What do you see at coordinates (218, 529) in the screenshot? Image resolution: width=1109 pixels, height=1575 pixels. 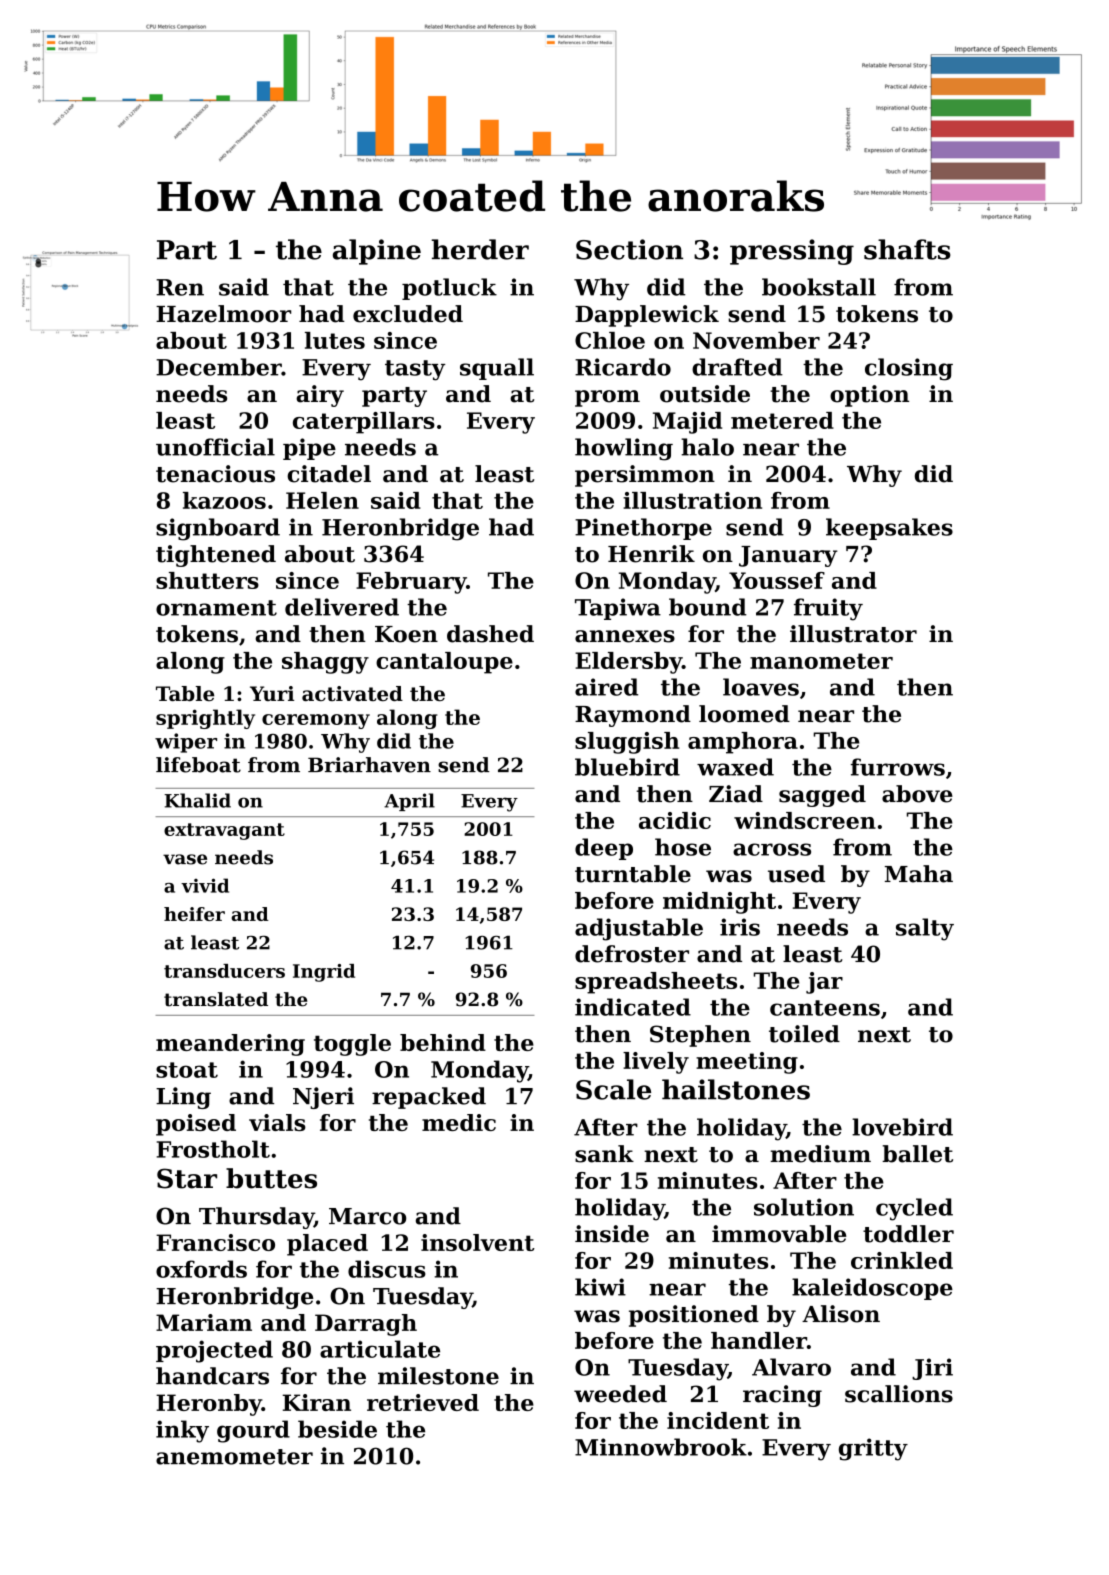 I see `signboard` at bounding box center [218, 529].
